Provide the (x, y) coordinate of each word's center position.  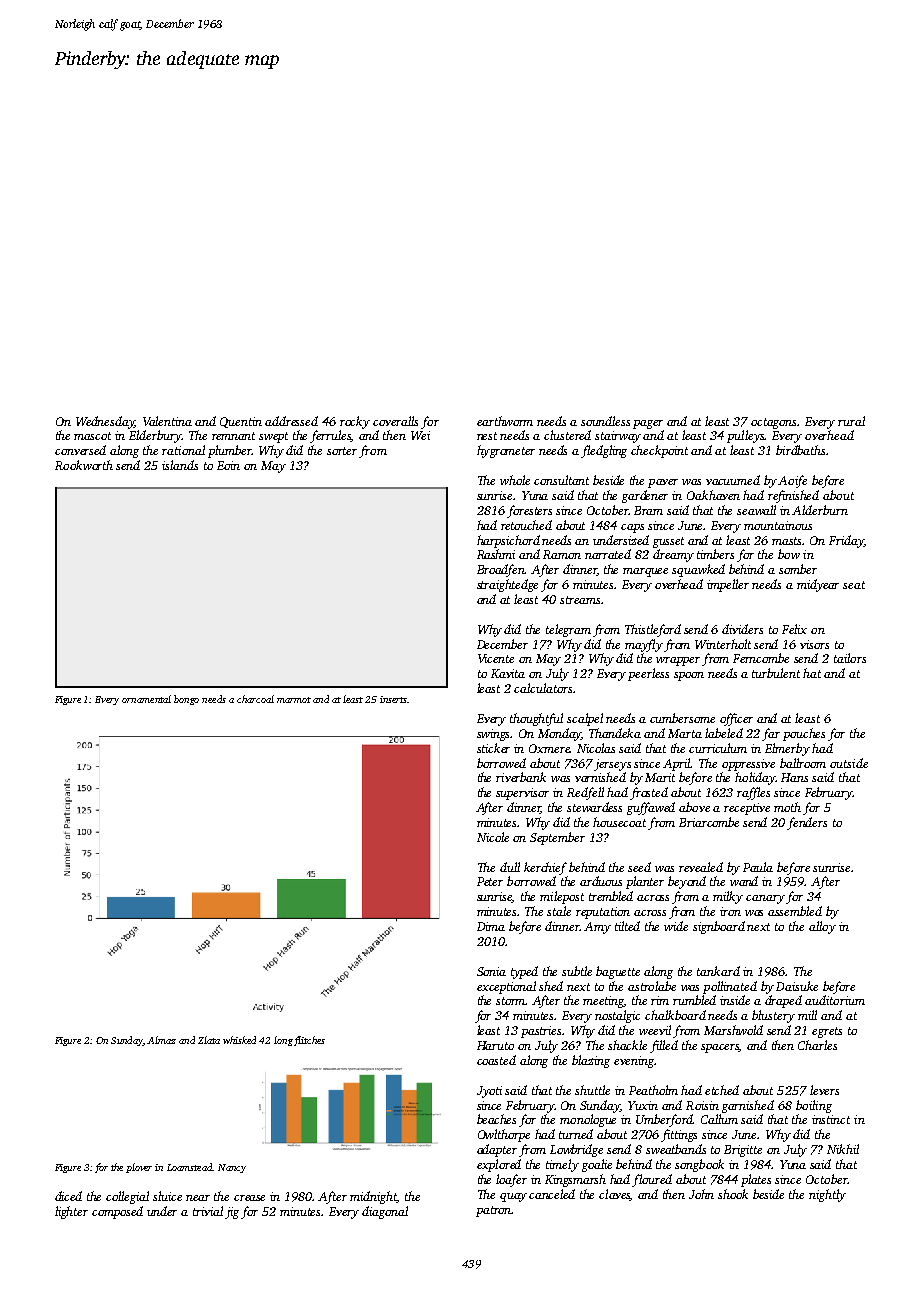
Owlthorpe (504, 1135)
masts (787, 541)
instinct (831, 1119)
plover (139, 1168)
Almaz (161, 1040)
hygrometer (506, 451)
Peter (490, 881)
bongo (186, 700)
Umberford (664, 1120)
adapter (497, 1150)
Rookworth (84, 465)
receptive (747, 809)
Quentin (241, 422)
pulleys (746, 436)
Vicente (496, 658)
